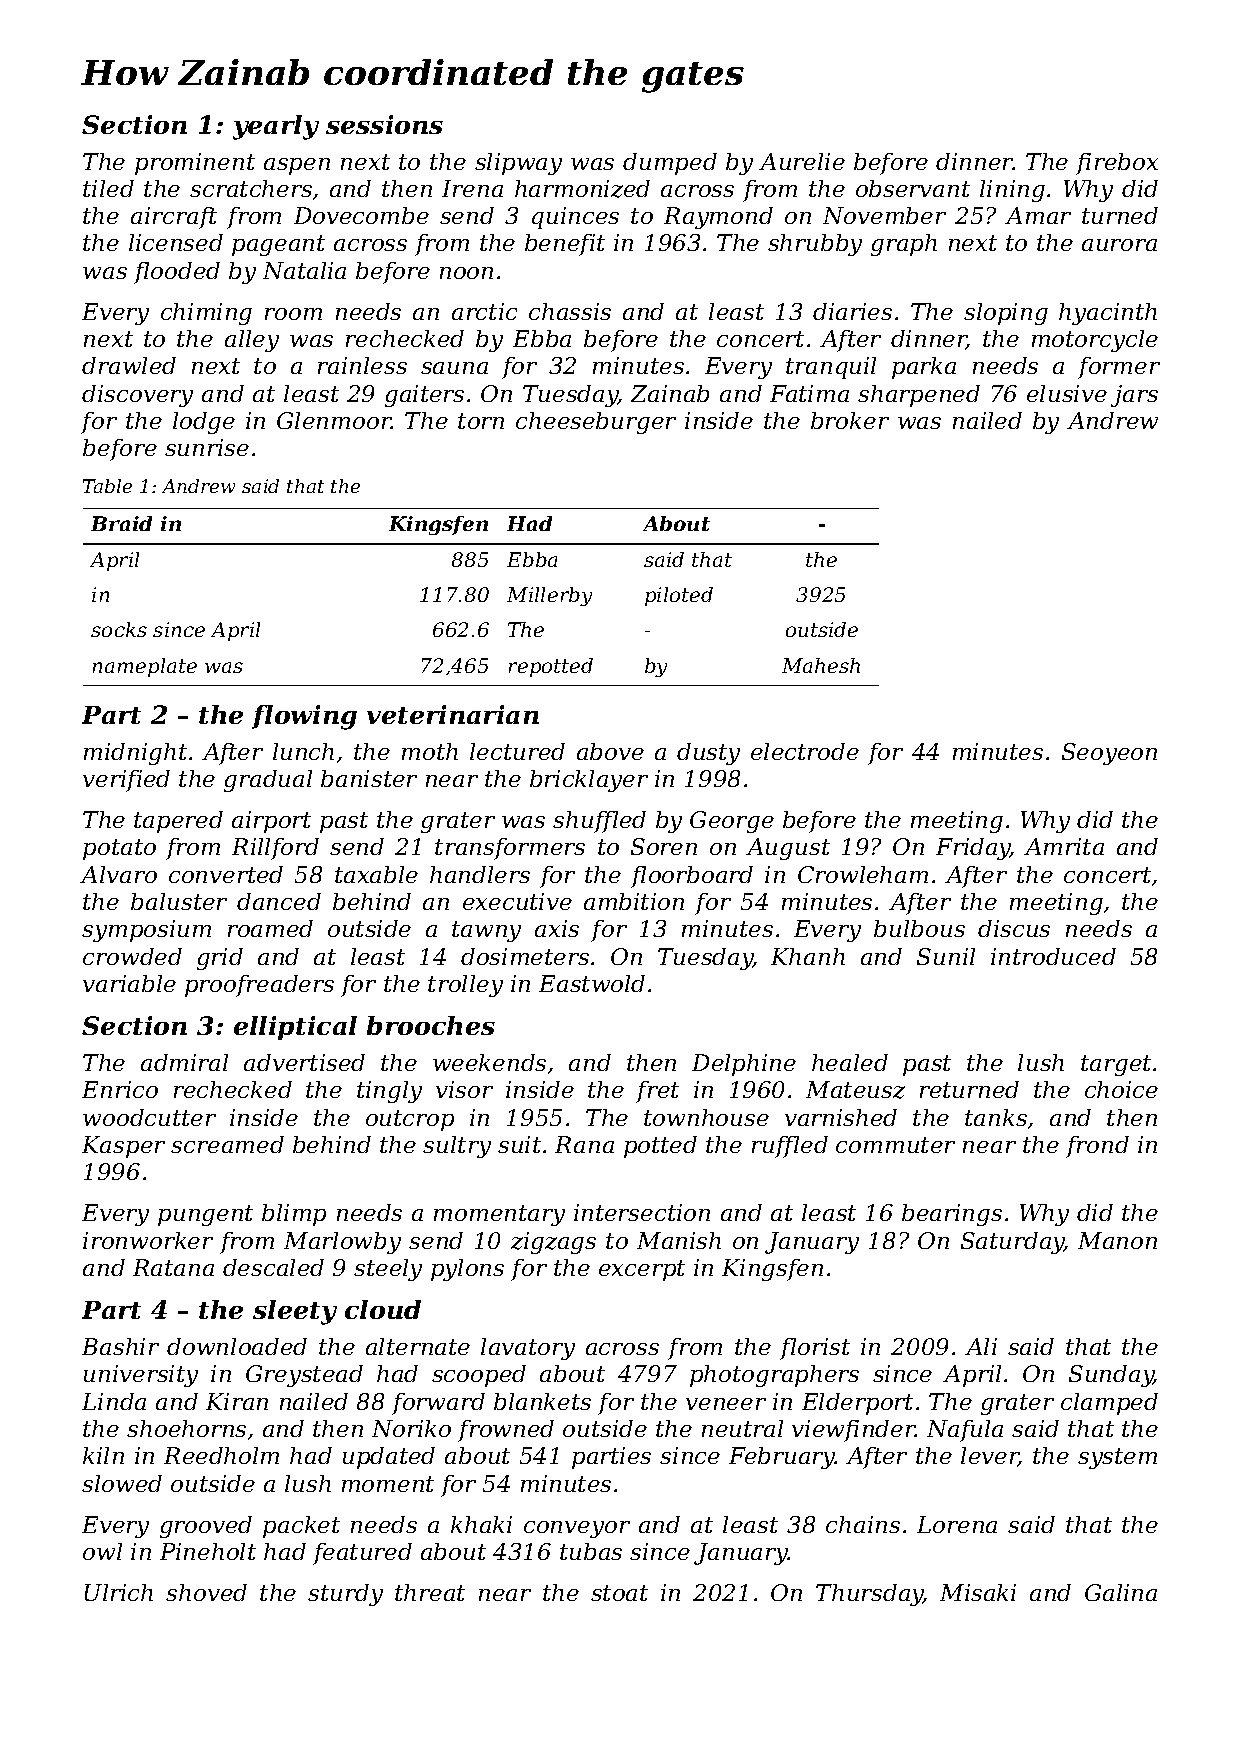 The width and height of the screenshot is (1242, 1757). I want to click on Table, so click(107, 486).
